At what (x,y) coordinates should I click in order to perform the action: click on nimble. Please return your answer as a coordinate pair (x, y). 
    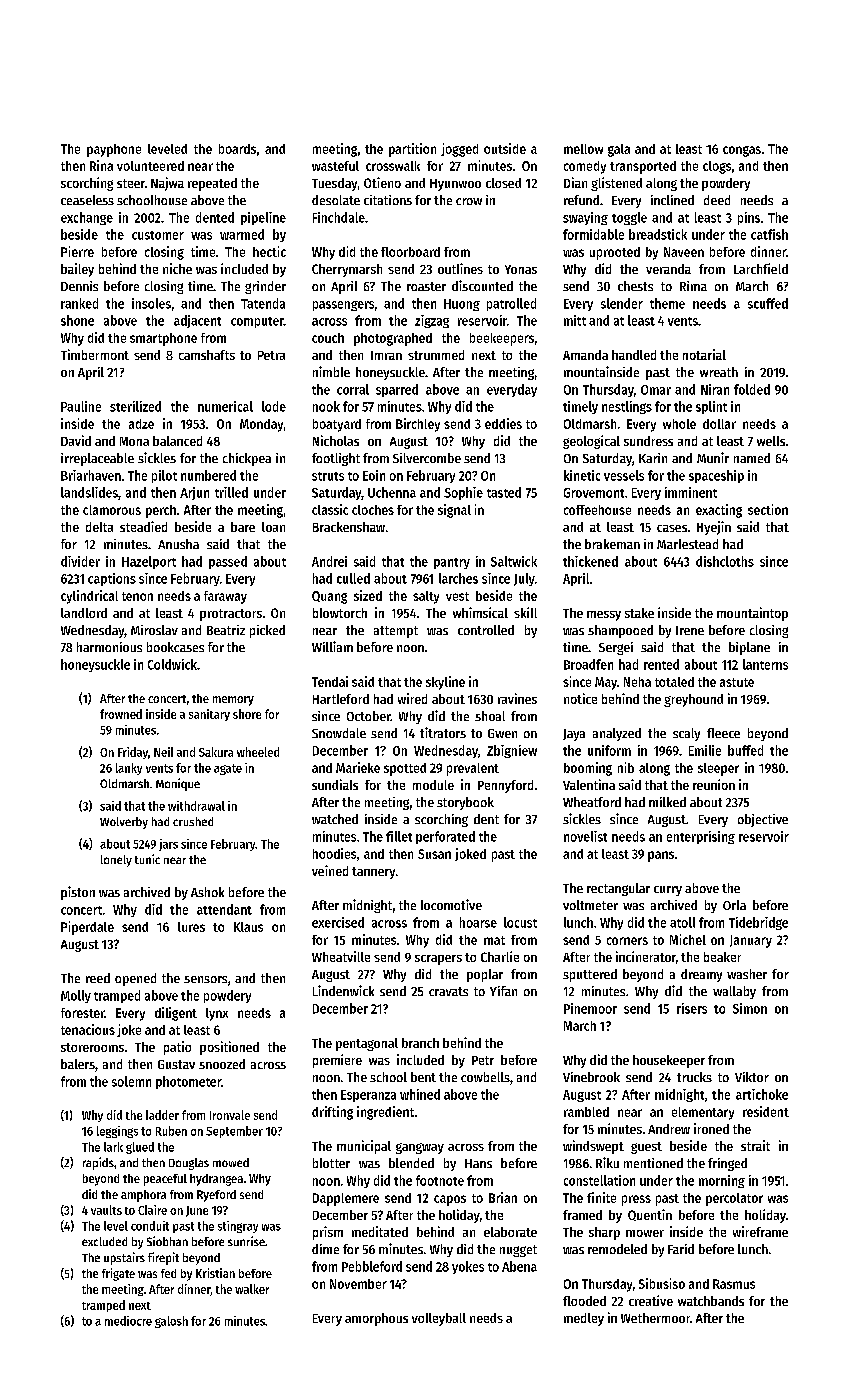
    Looking at the image, I should click on (331, 371).
